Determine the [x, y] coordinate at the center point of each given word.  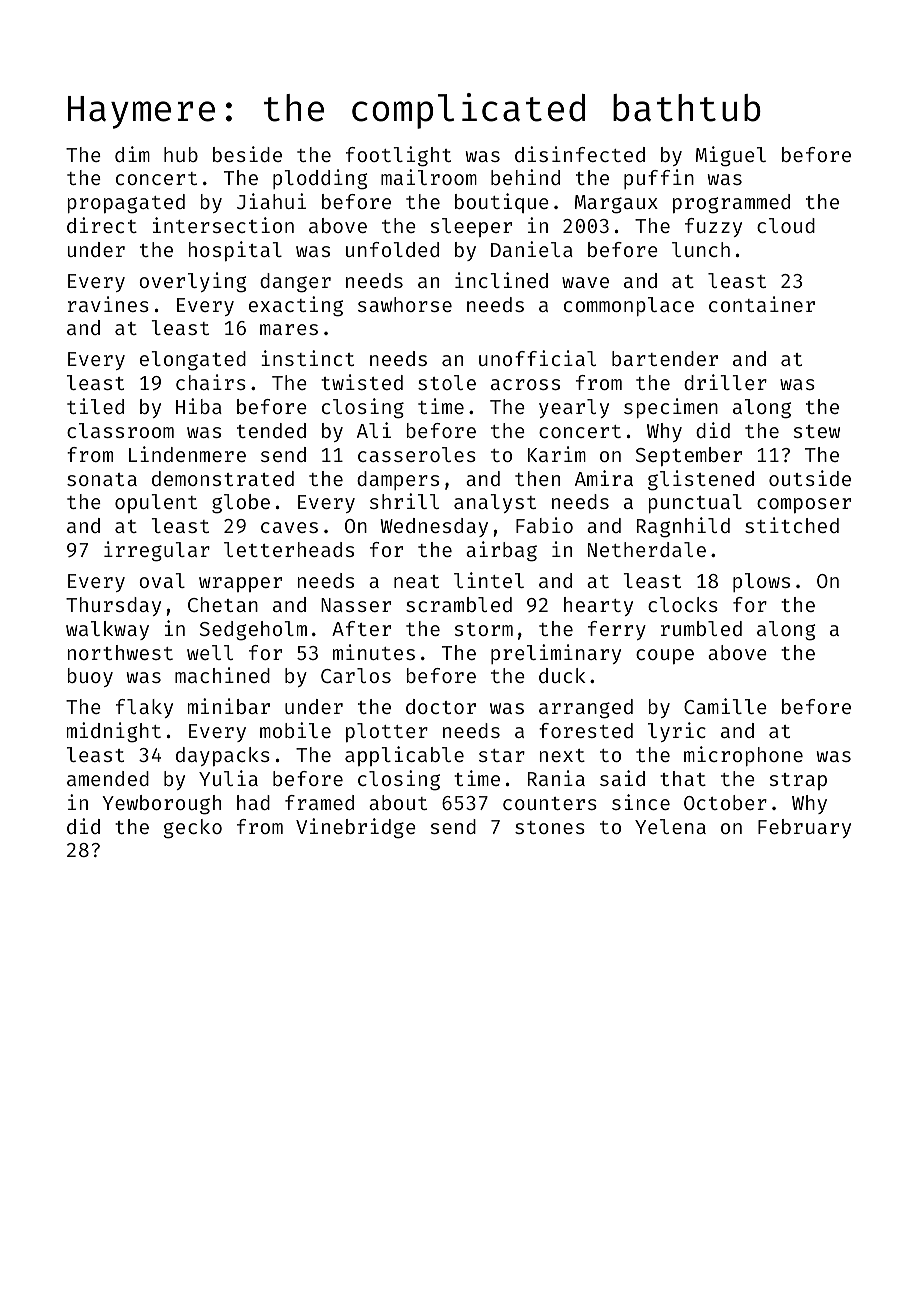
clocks [683, 604]
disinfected [580, 154]
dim [132, 154]
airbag [501, 551]
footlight [398, 156]
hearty [598, 606]
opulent [156, 503]
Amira [604, 478]
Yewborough [161, 805]
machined [222, 675]
